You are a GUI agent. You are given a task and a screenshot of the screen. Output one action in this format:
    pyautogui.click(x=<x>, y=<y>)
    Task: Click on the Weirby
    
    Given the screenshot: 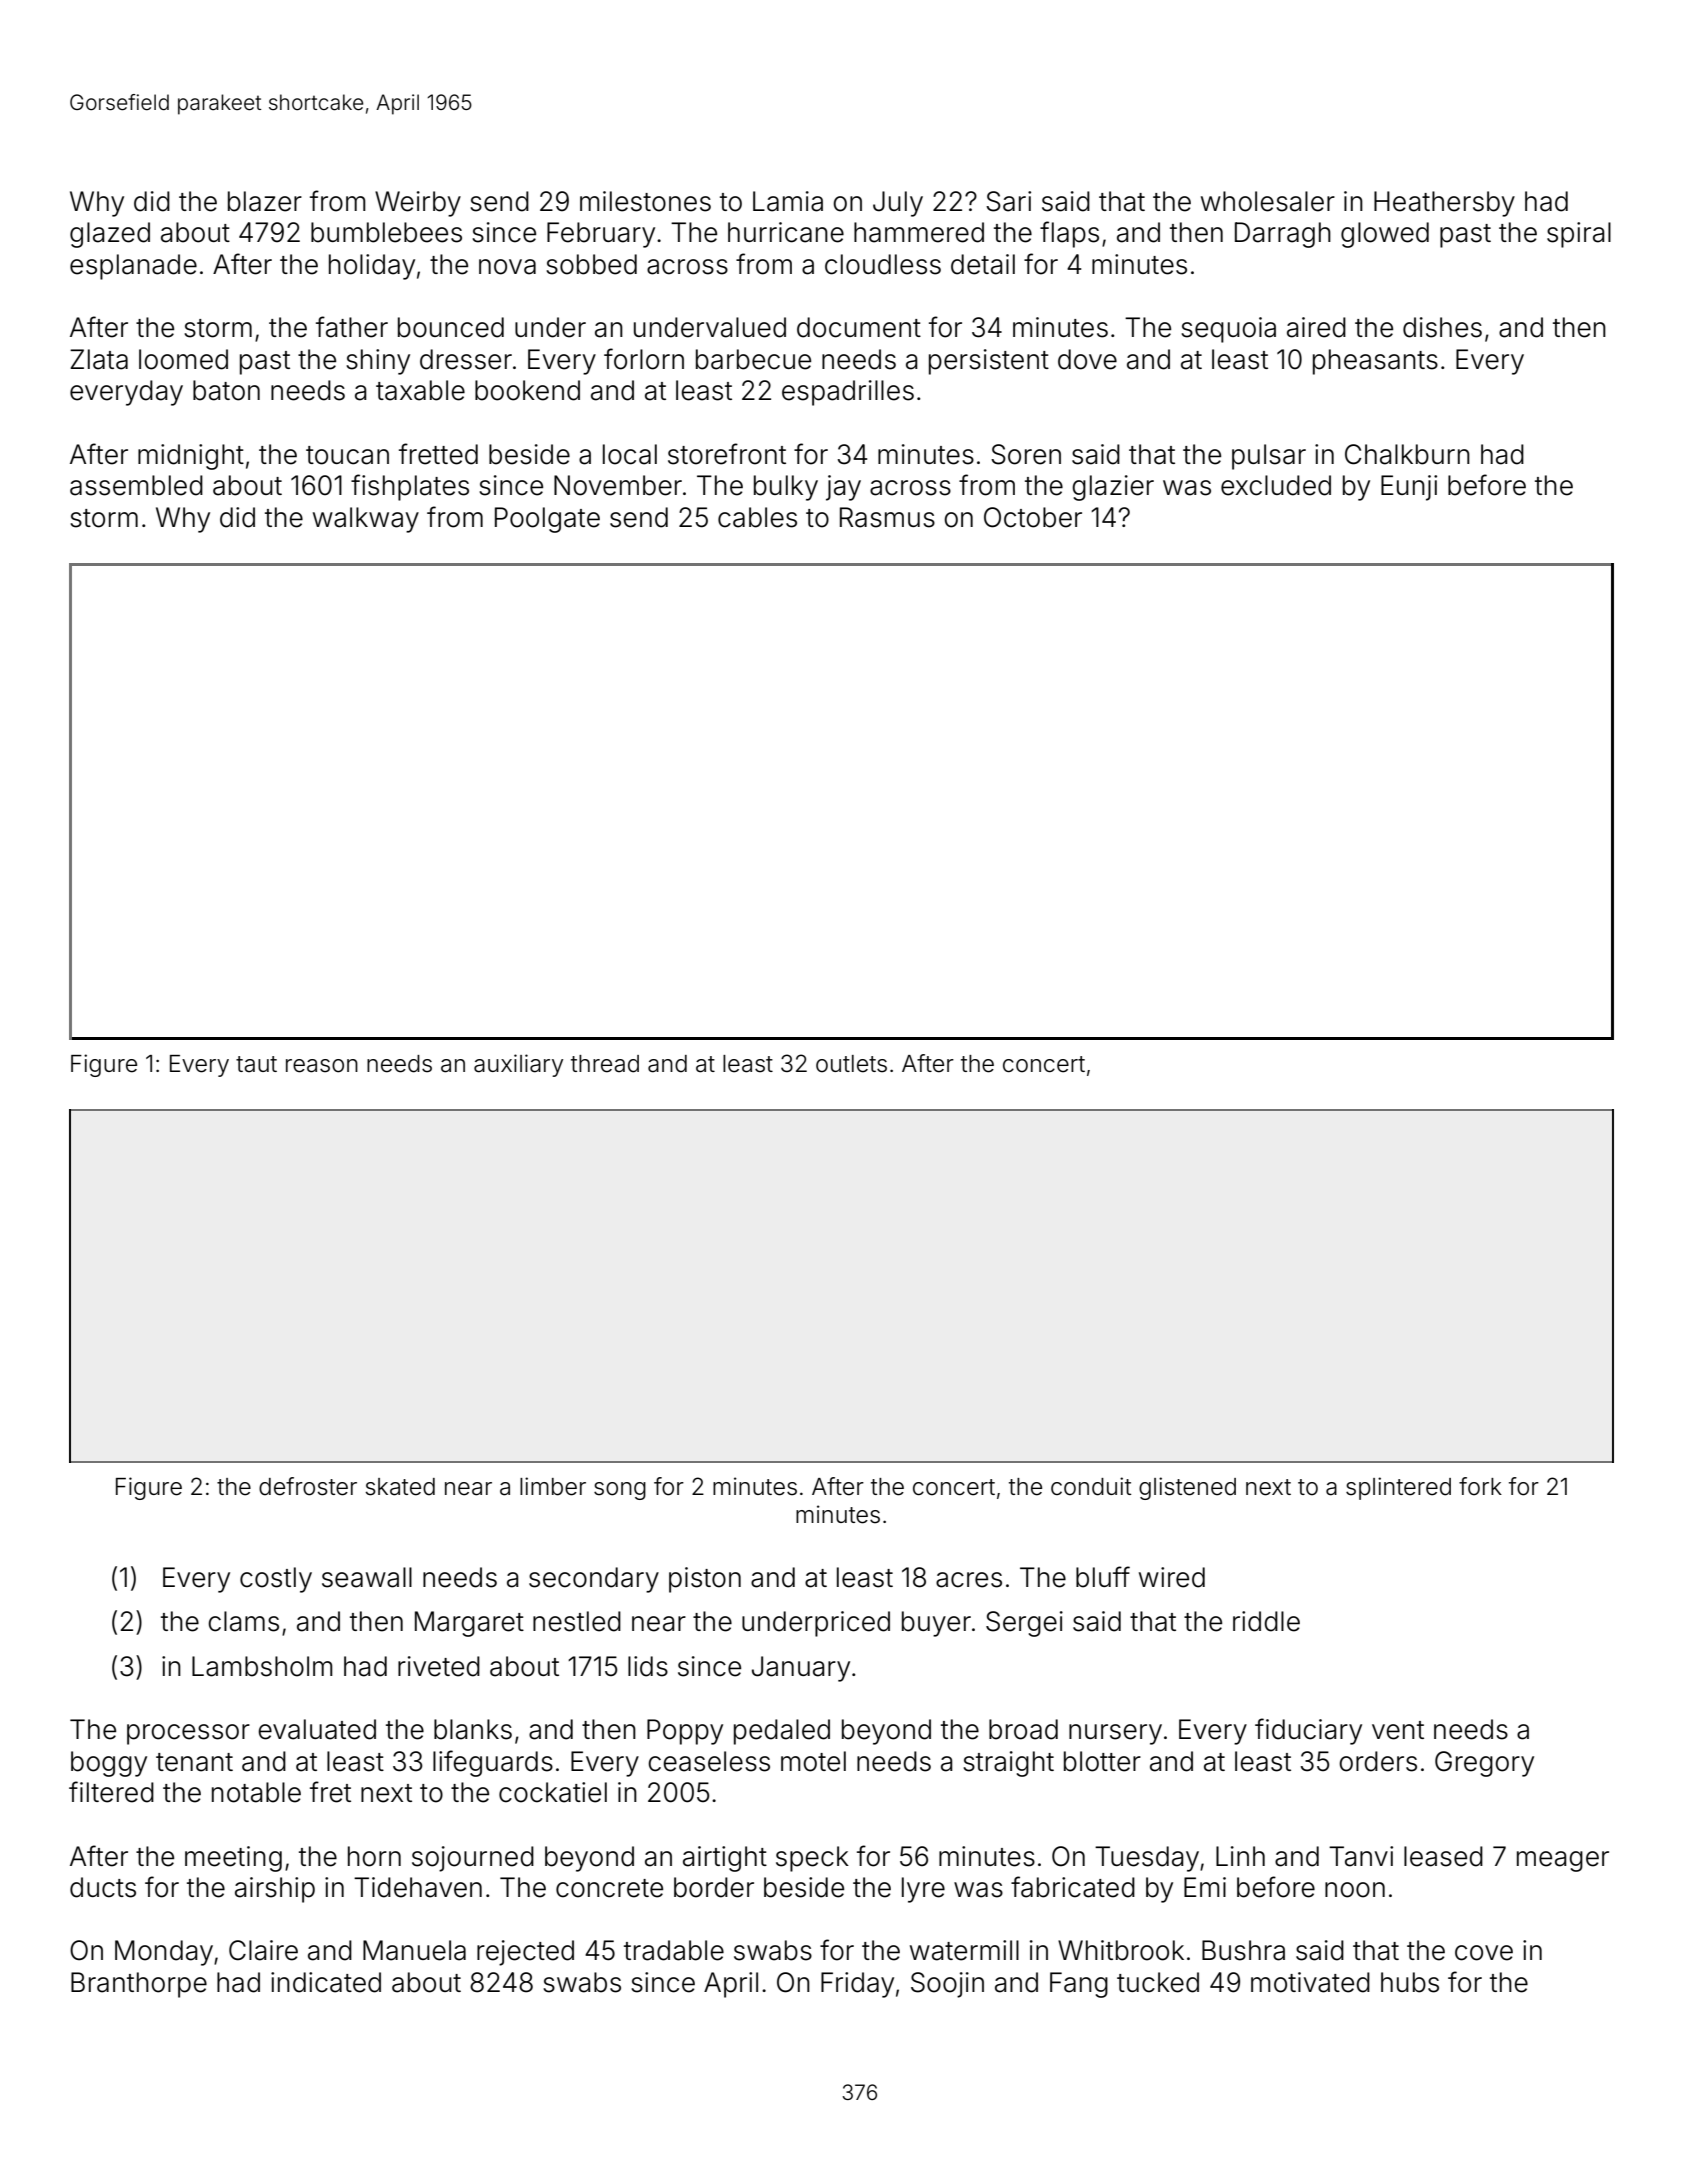 What is the action you would take?
    pyautogui.click(x=418, y=204)
